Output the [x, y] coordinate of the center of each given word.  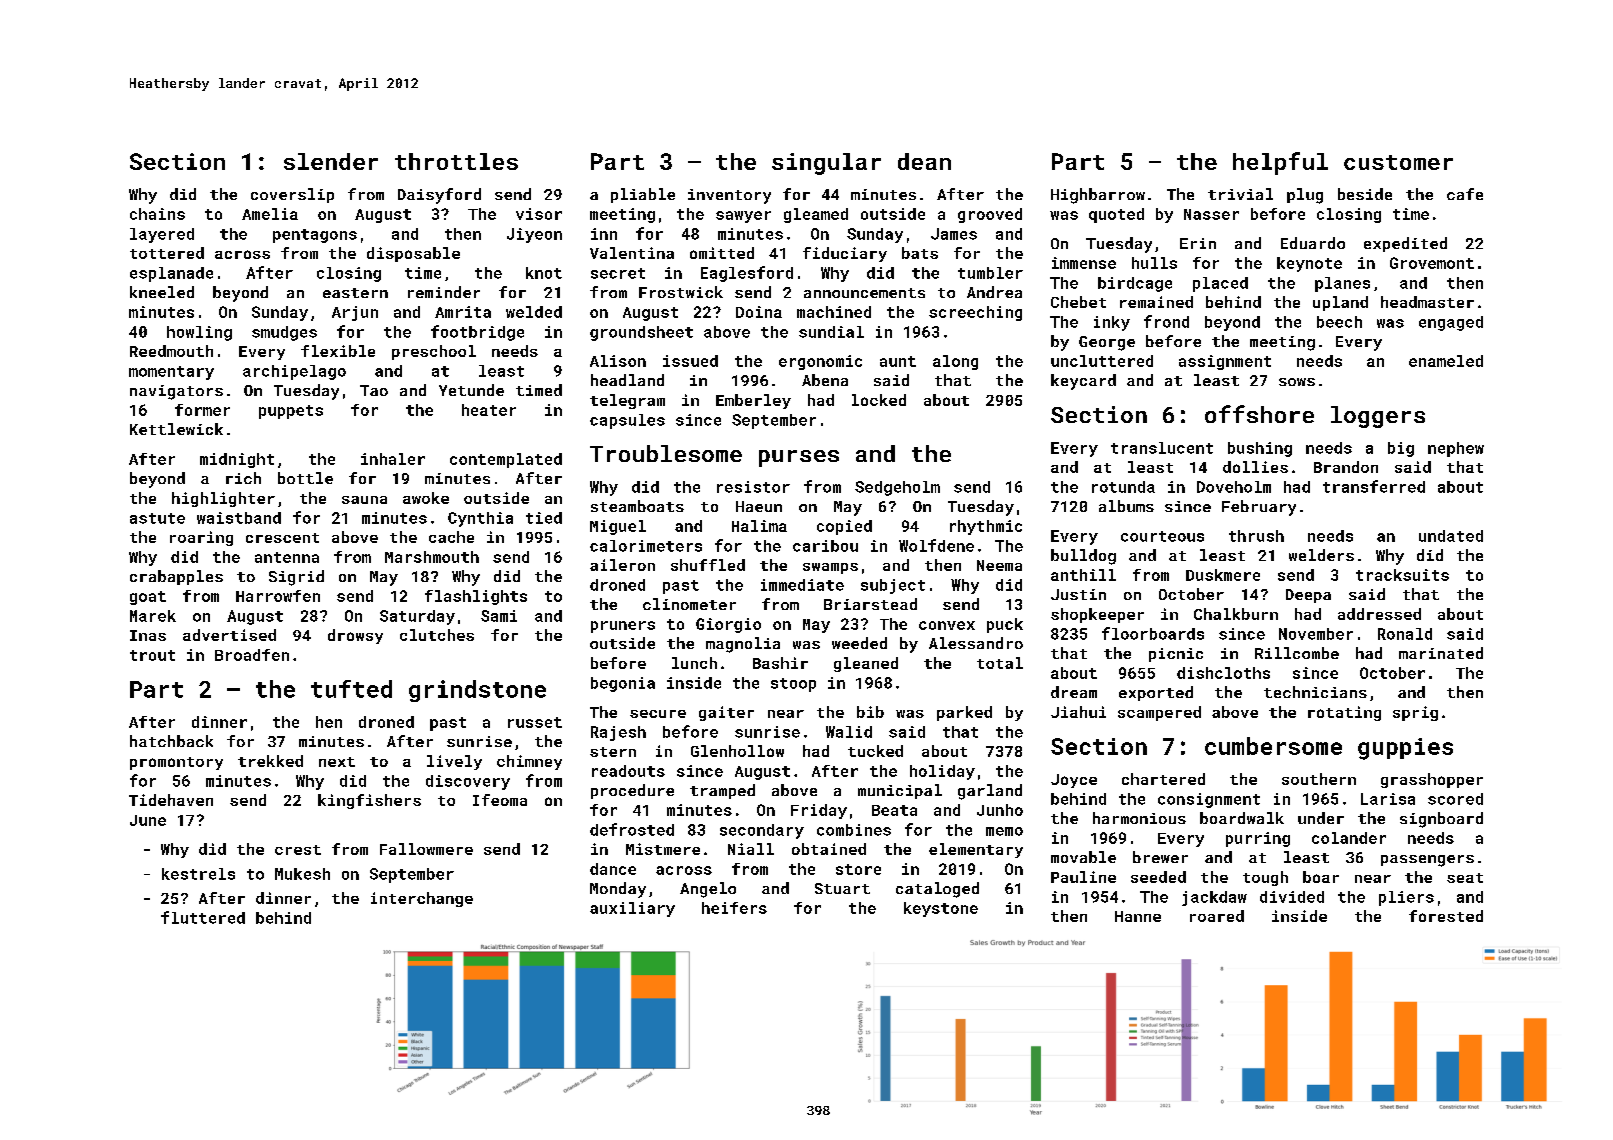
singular [826, 164]
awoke [426, 498]
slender [331, 161]
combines [854, 830]
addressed [1379, 614]
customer [1398, 162]
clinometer [689, 604]
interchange [422, 899]
